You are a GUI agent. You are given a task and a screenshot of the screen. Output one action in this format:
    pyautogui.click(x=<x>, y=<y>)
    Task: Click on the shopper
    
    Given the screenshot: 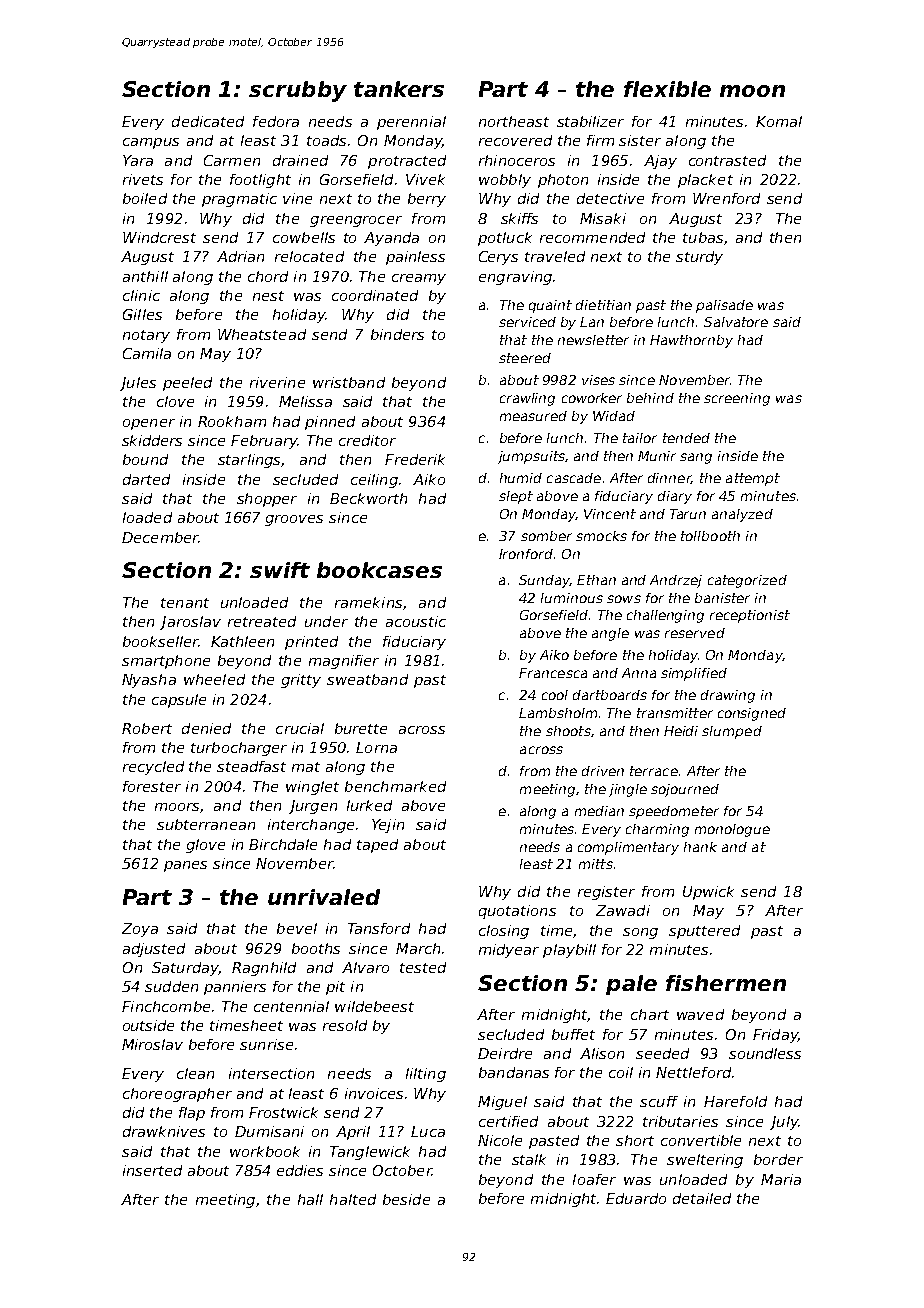 What is the action you would take?
    pyautogui.click(x=267, y=500)
